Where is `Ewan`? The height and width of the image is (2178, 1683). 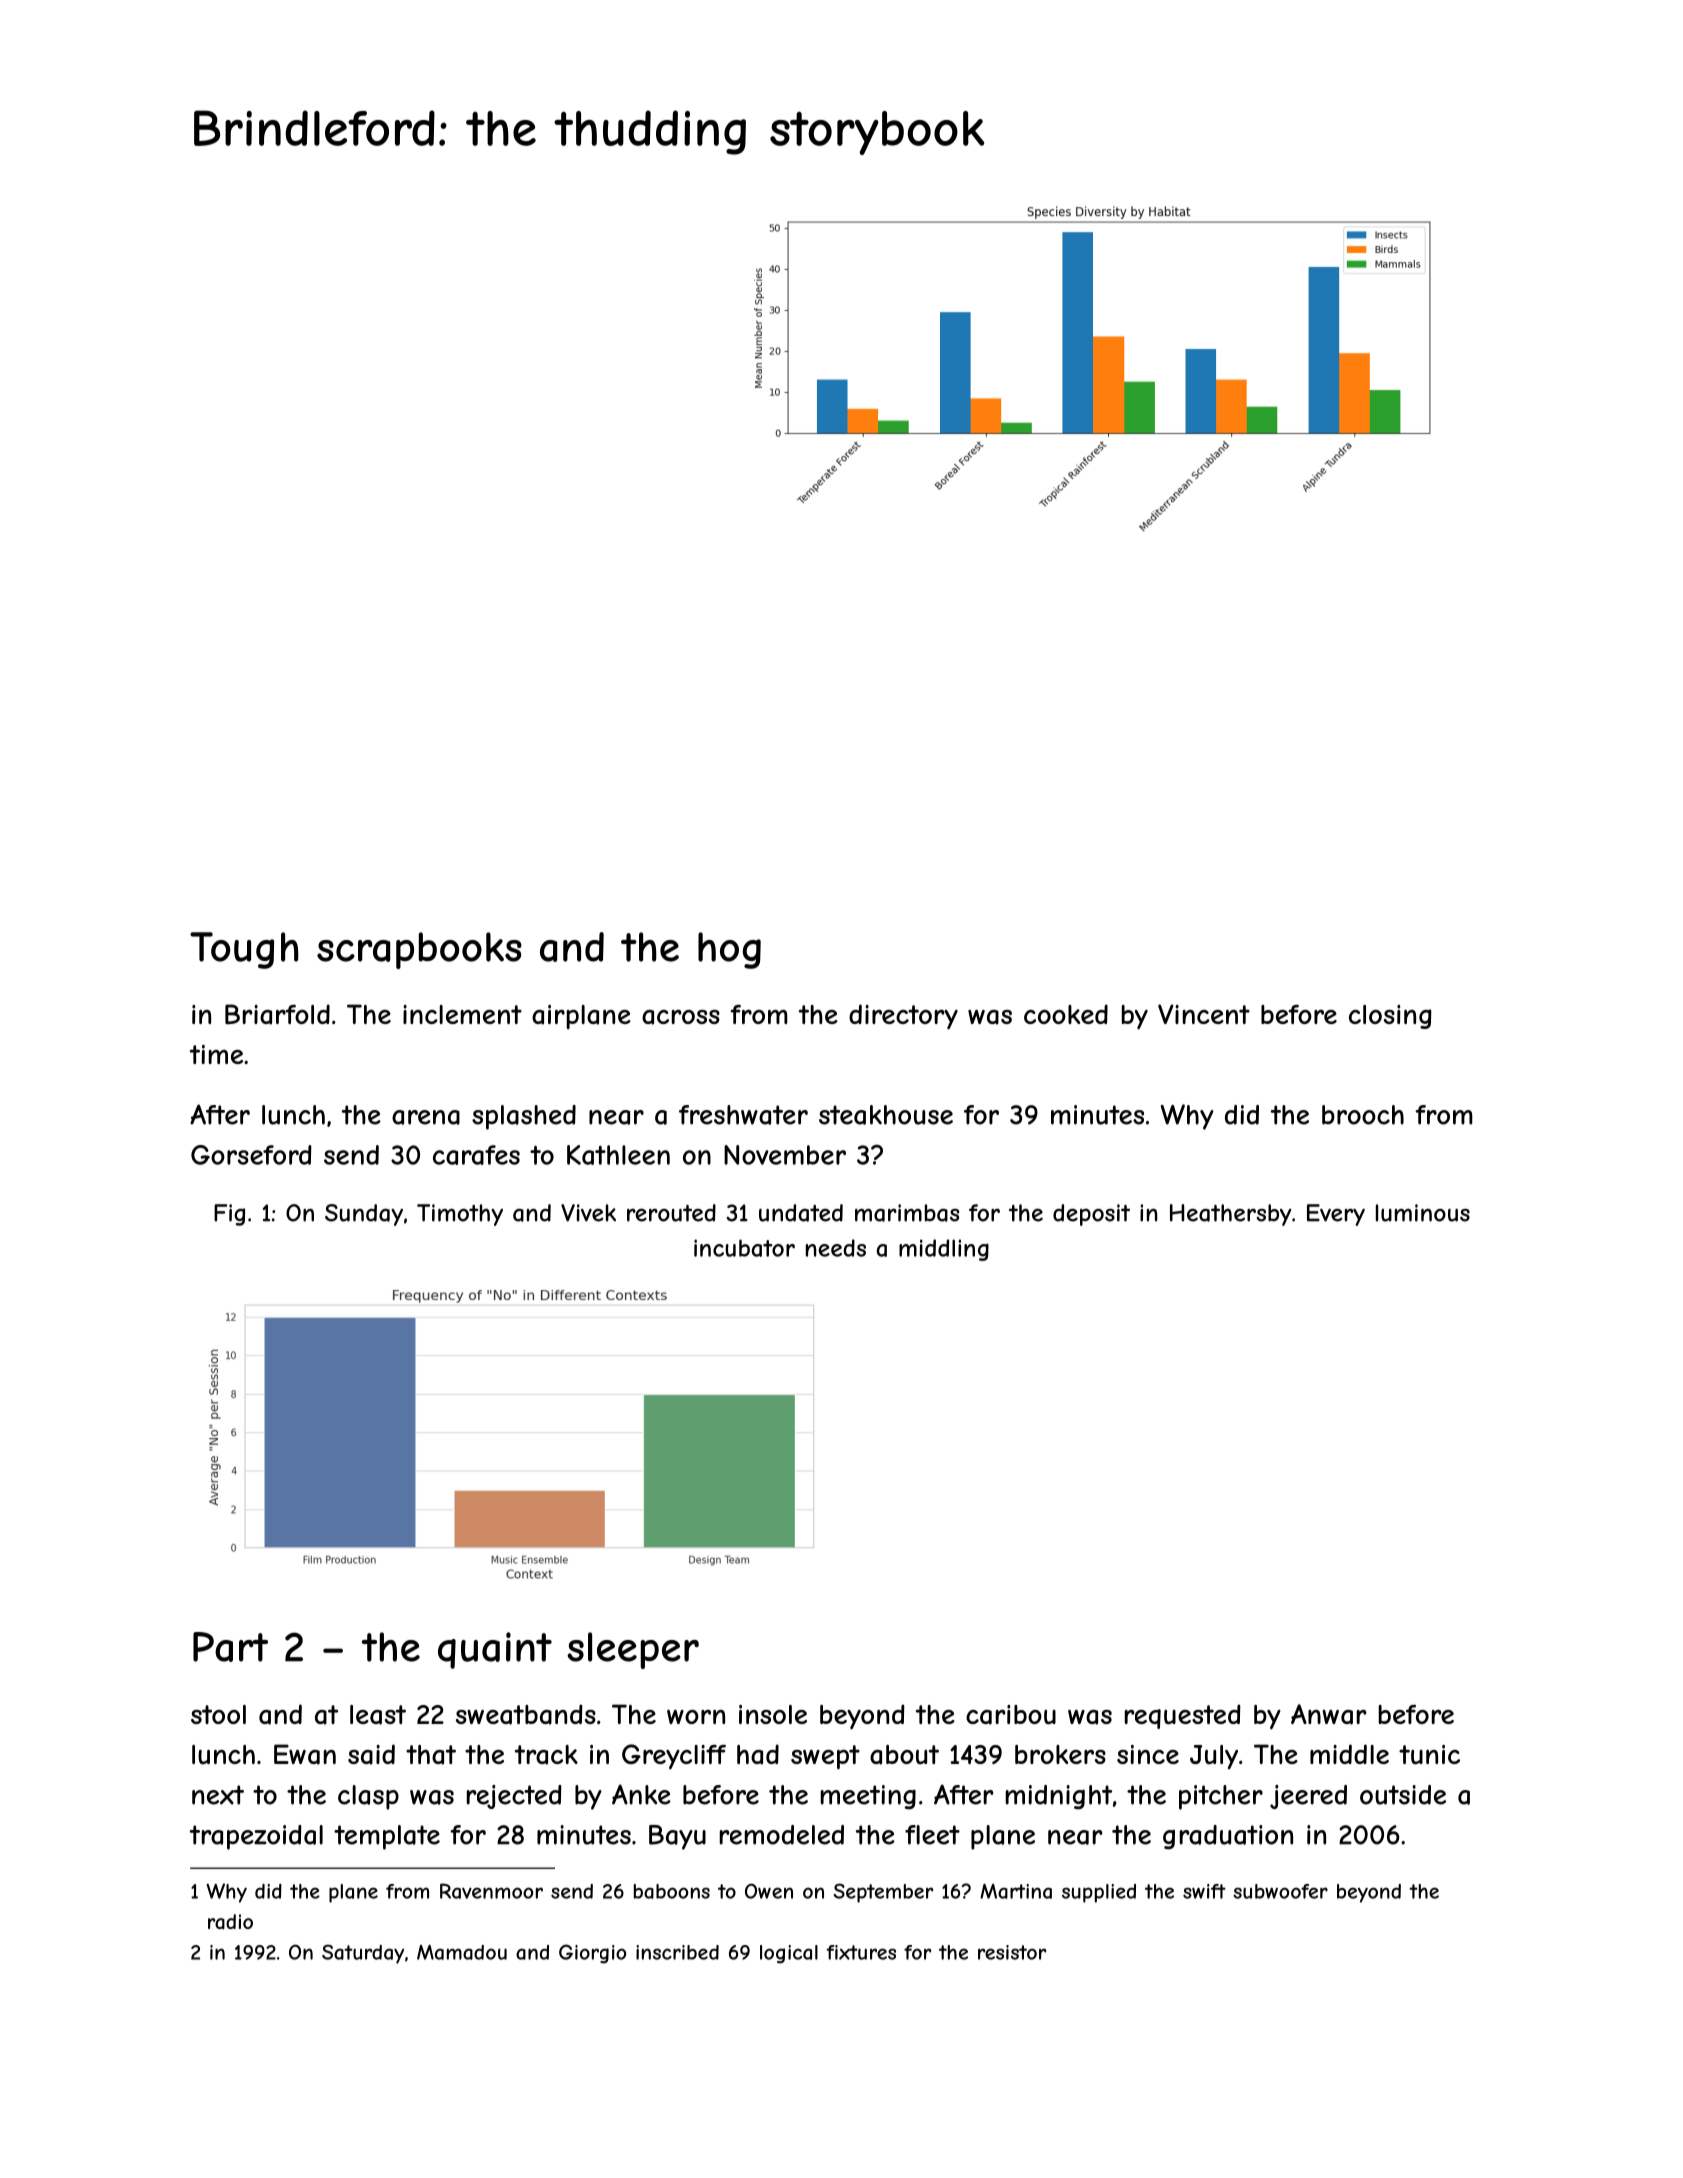
Ewan is located at coordinates (305, 1754).
